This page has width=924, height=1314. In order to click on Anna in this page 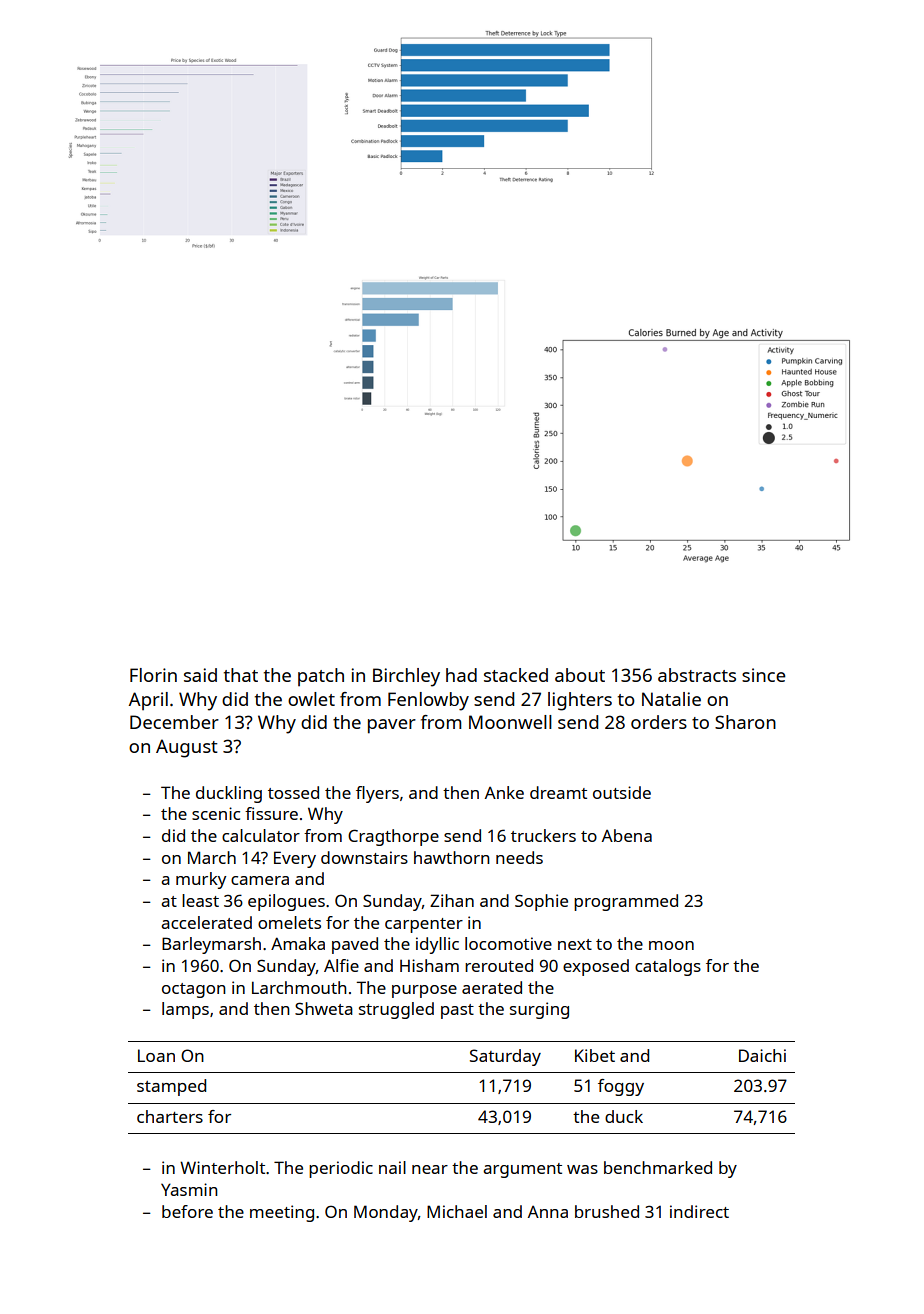, I will do `click(548, 1212)`.
